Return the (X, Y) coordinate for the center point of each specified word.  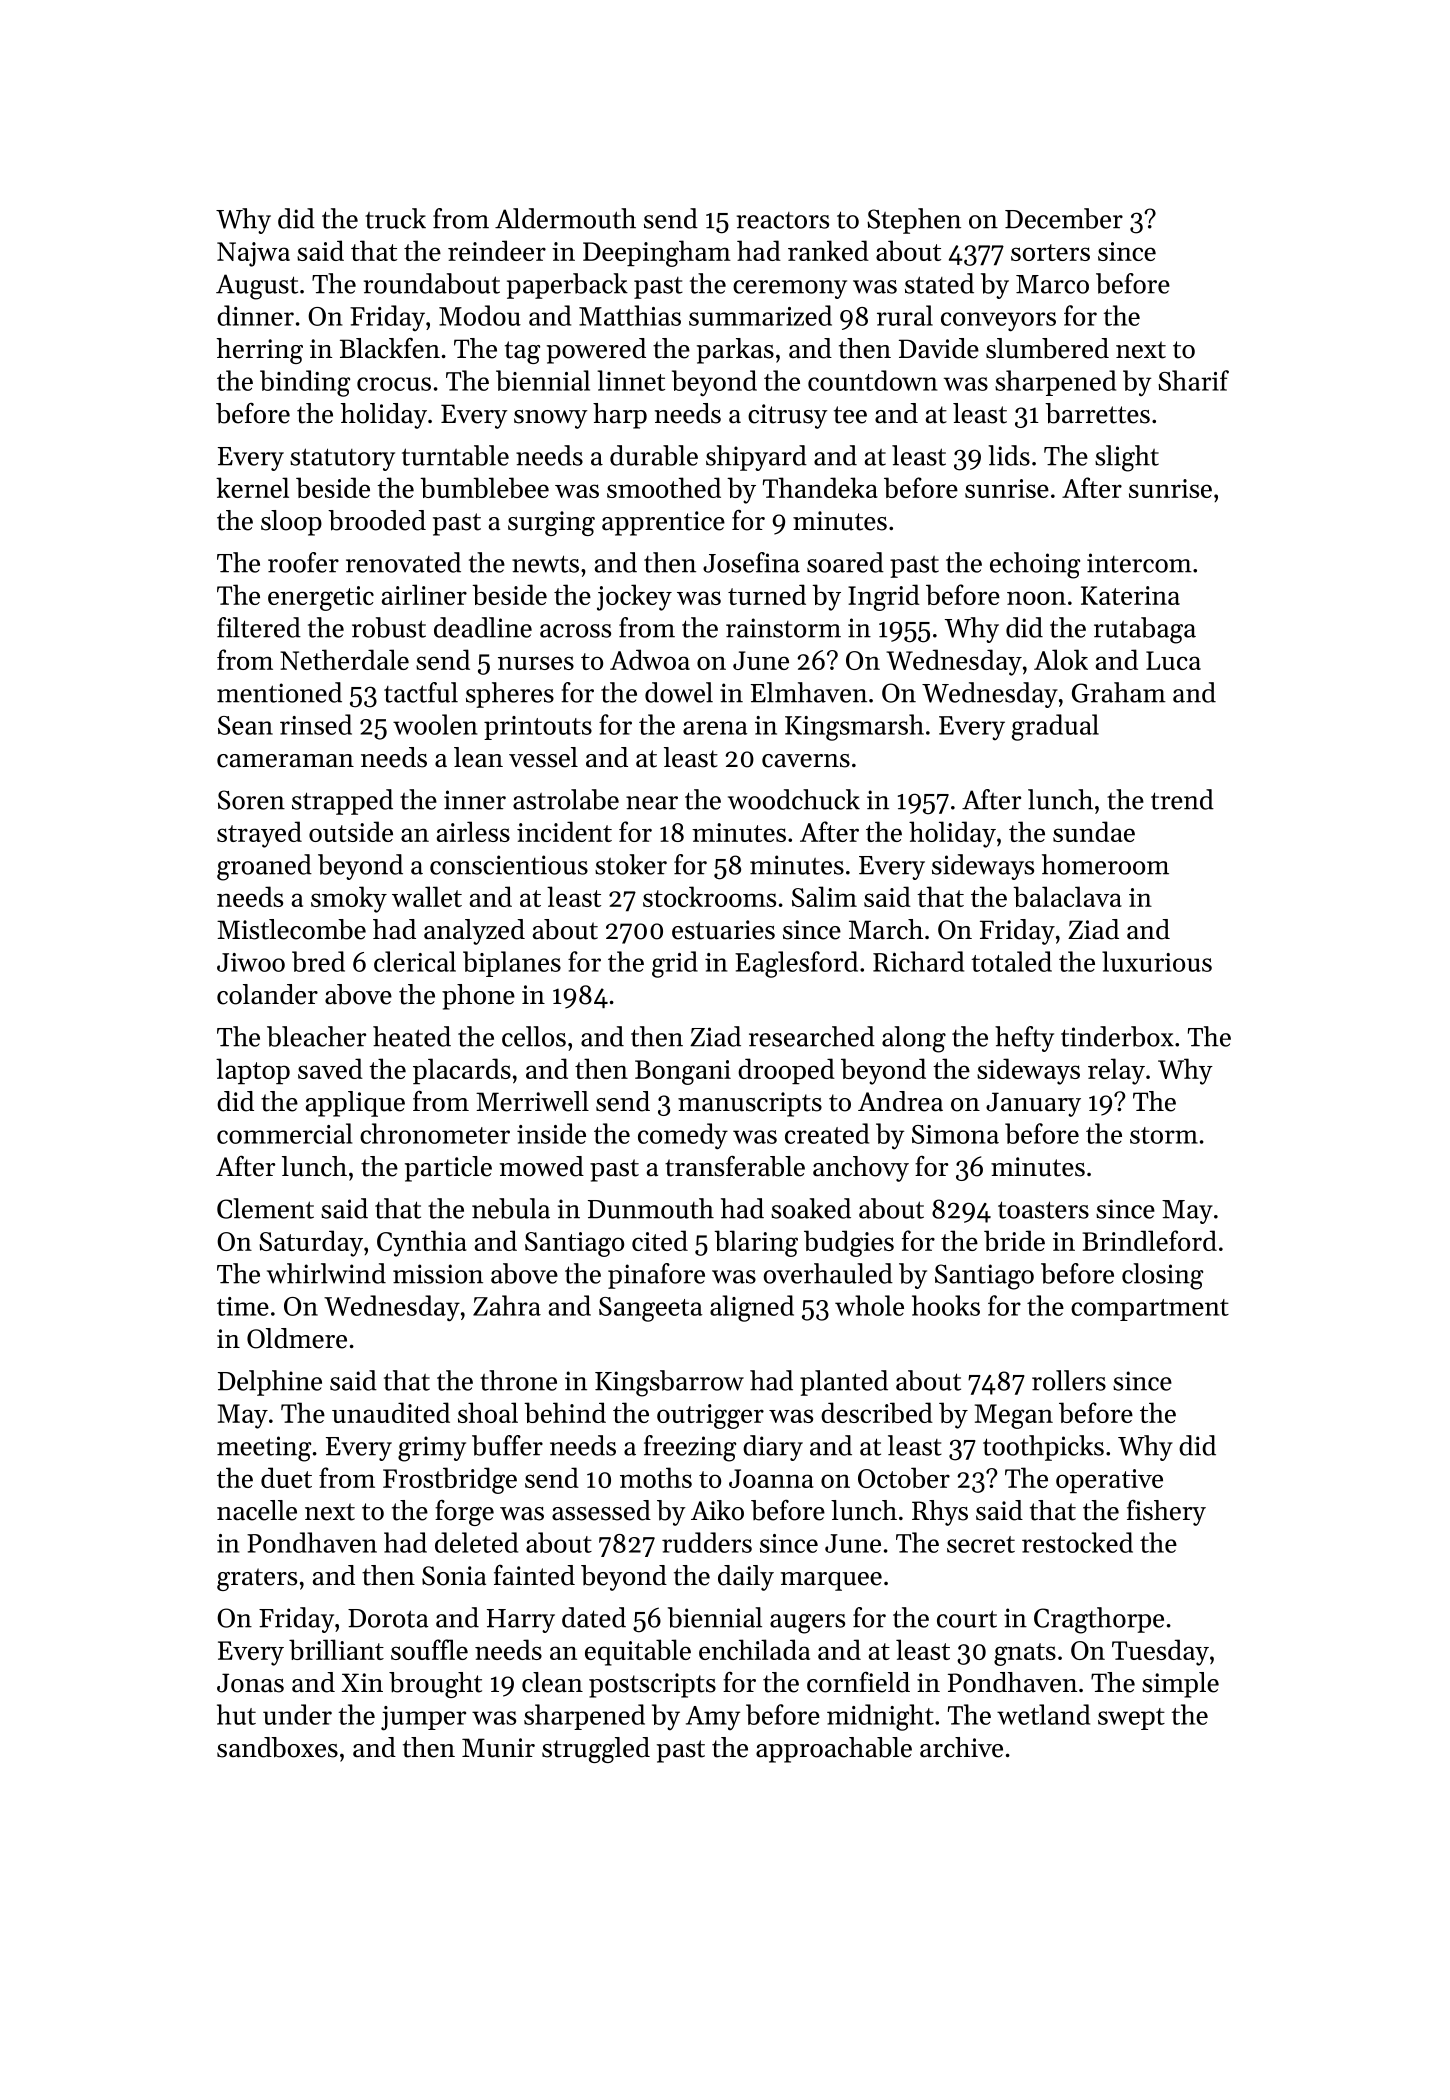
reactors (783, 220)
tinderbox (1117, 1036)
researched (812, 1036)
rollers (1069, 1380)
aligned (752, 1308)
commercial (284, 1133)
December (1064, 218)
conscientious (509, 865)
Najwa (253, 254)
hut (236, 1714)
